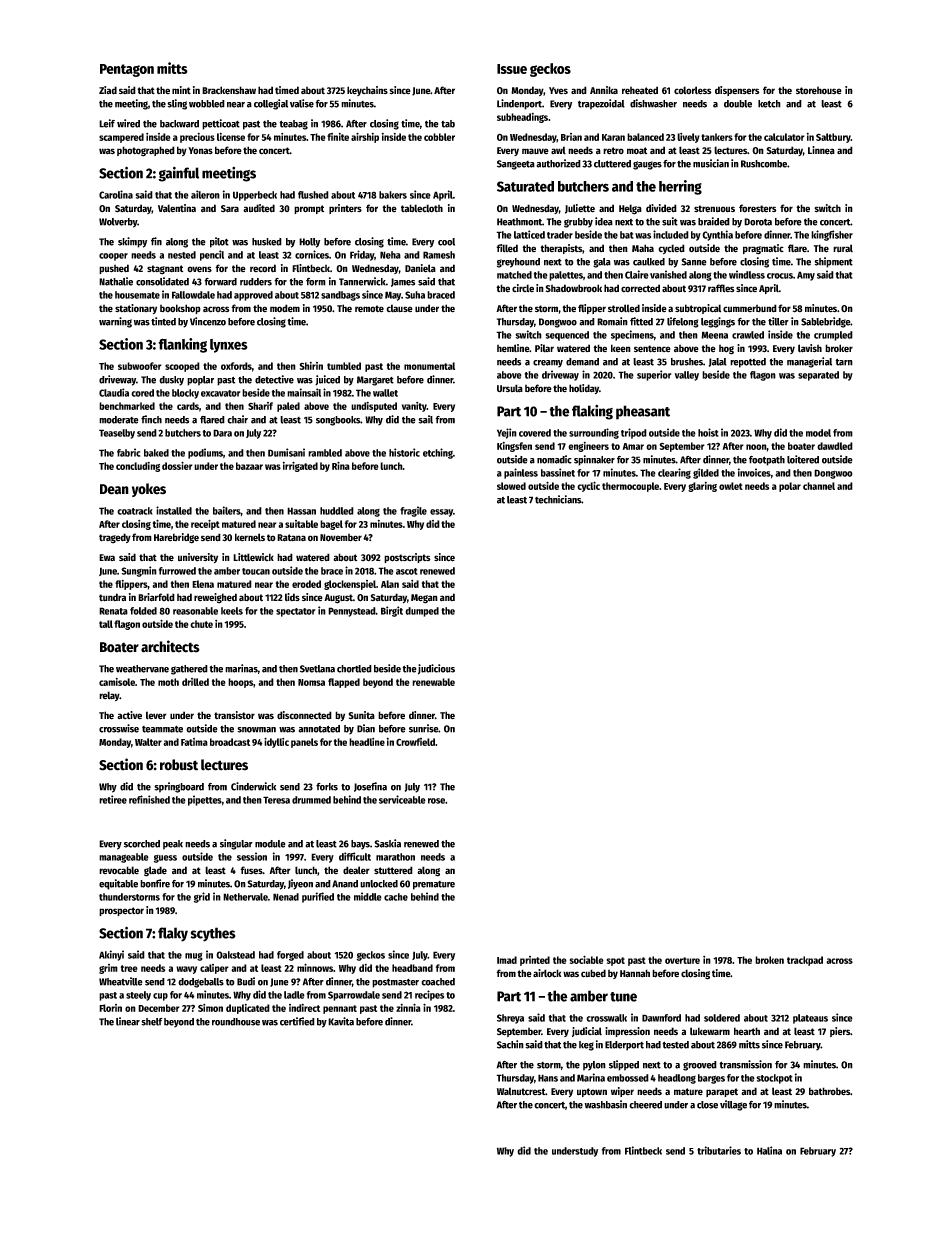 This screenshot has width=952, height=1233. What do you see at coordinates (693, 90) in the screenshot?
I see `colorless` at bounding box center [693, 90].
